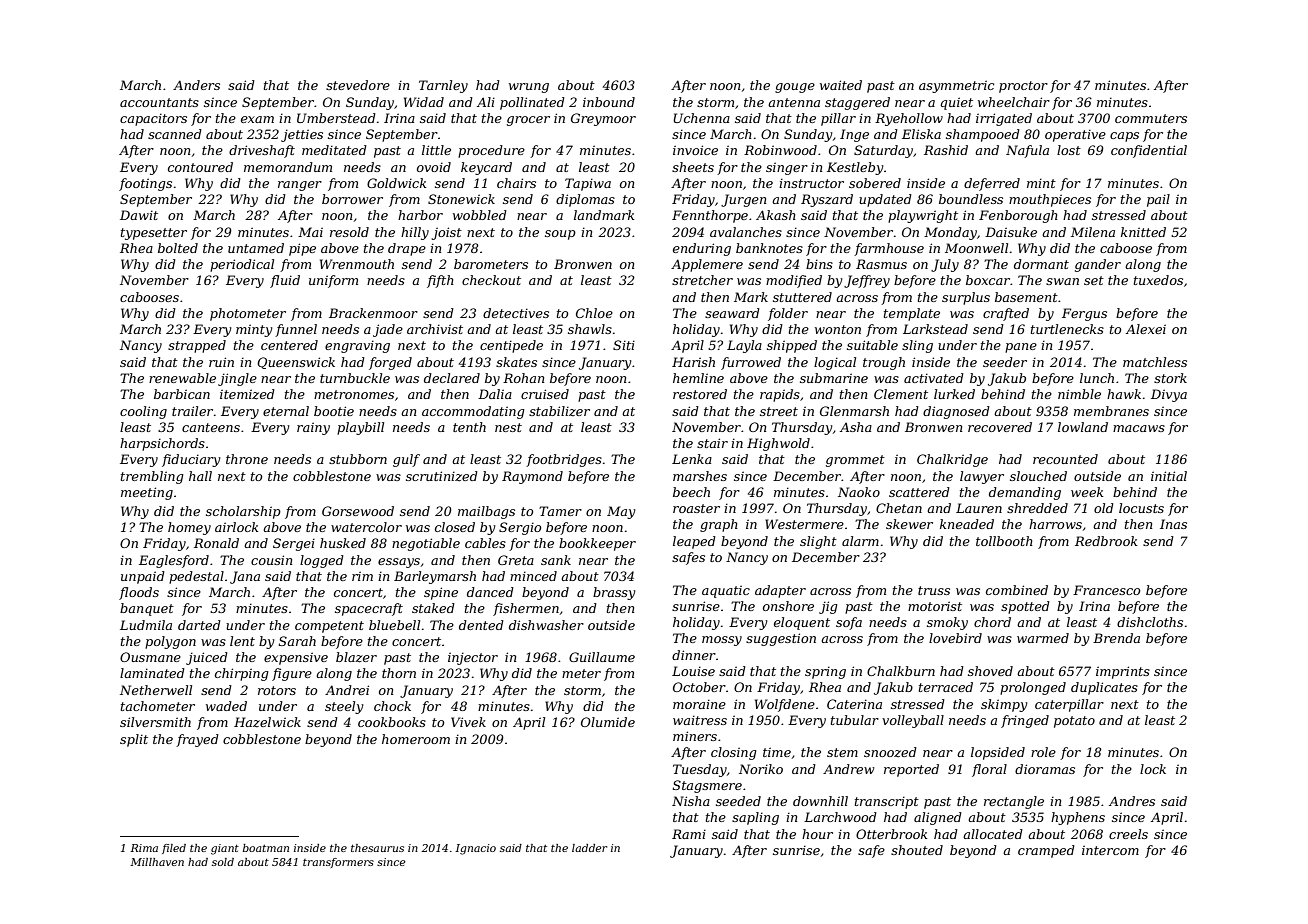 The width and height of the page is (1308, 924). What do you see at coordinates (289, 345) in the page?
I see `centered` at bounding box center [289, 345].
